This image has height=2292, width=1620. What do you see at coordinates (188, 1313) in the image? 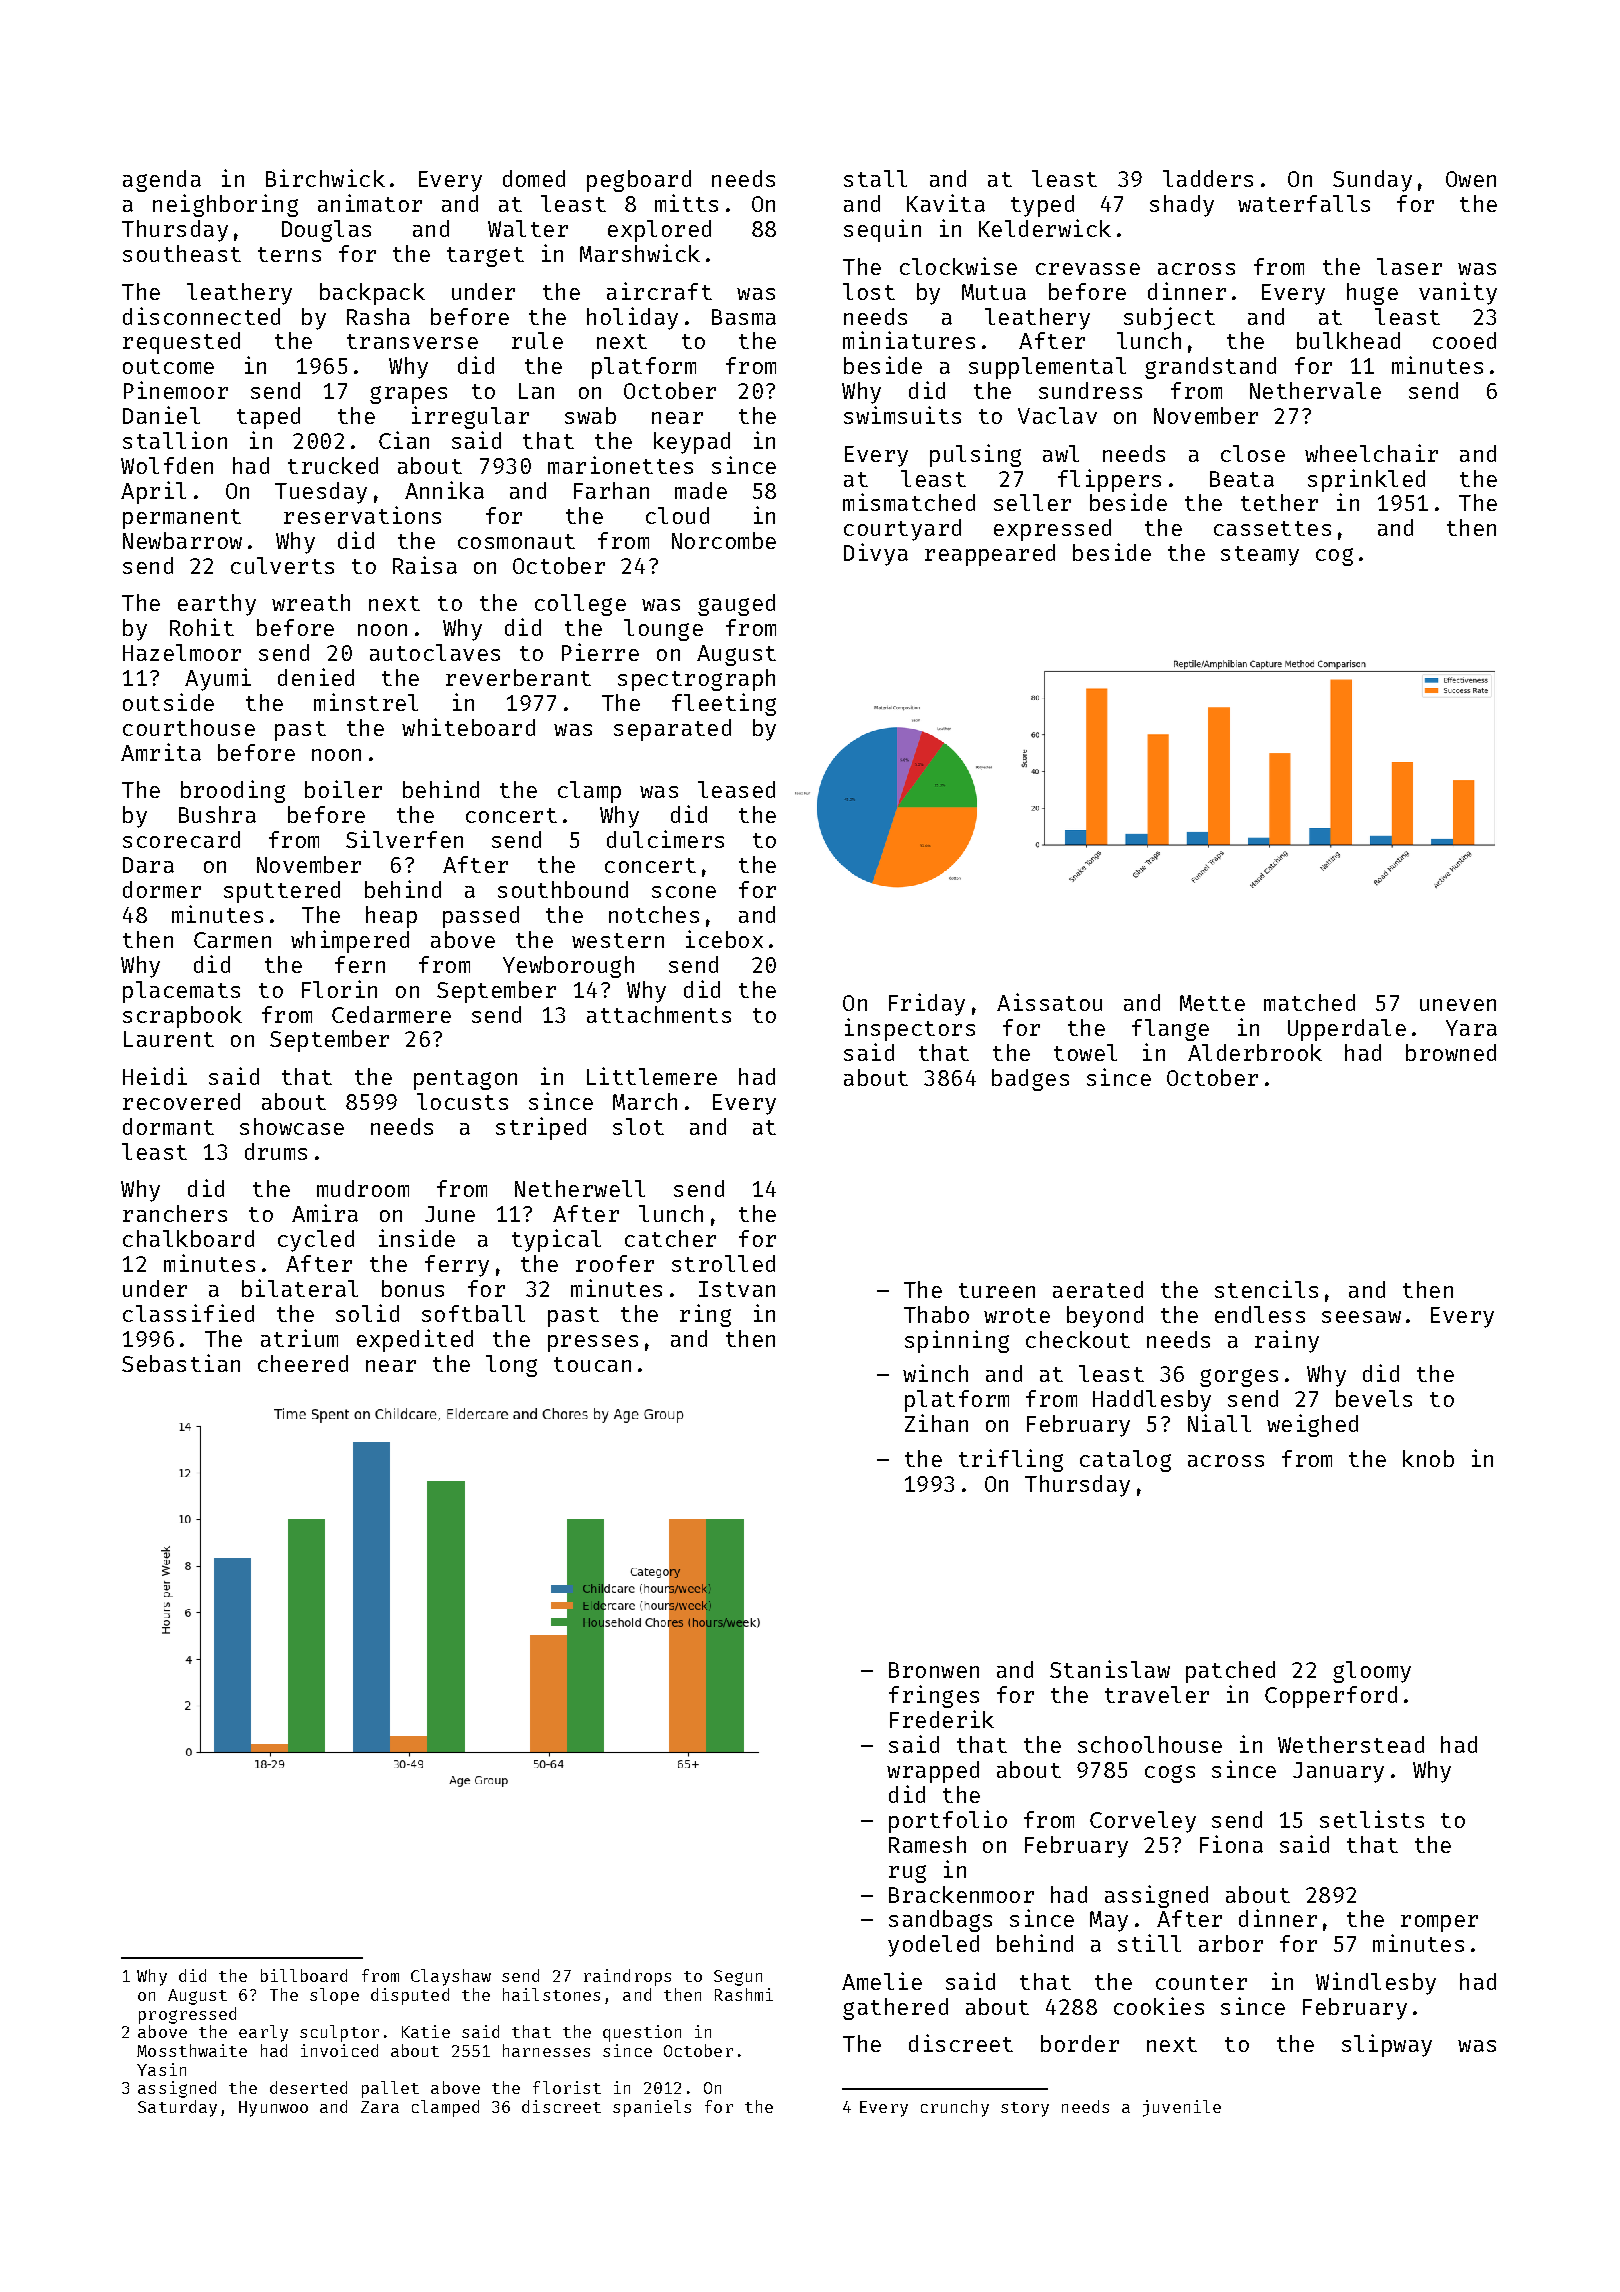
I see `classified` at bounding box center [188, 1313].
